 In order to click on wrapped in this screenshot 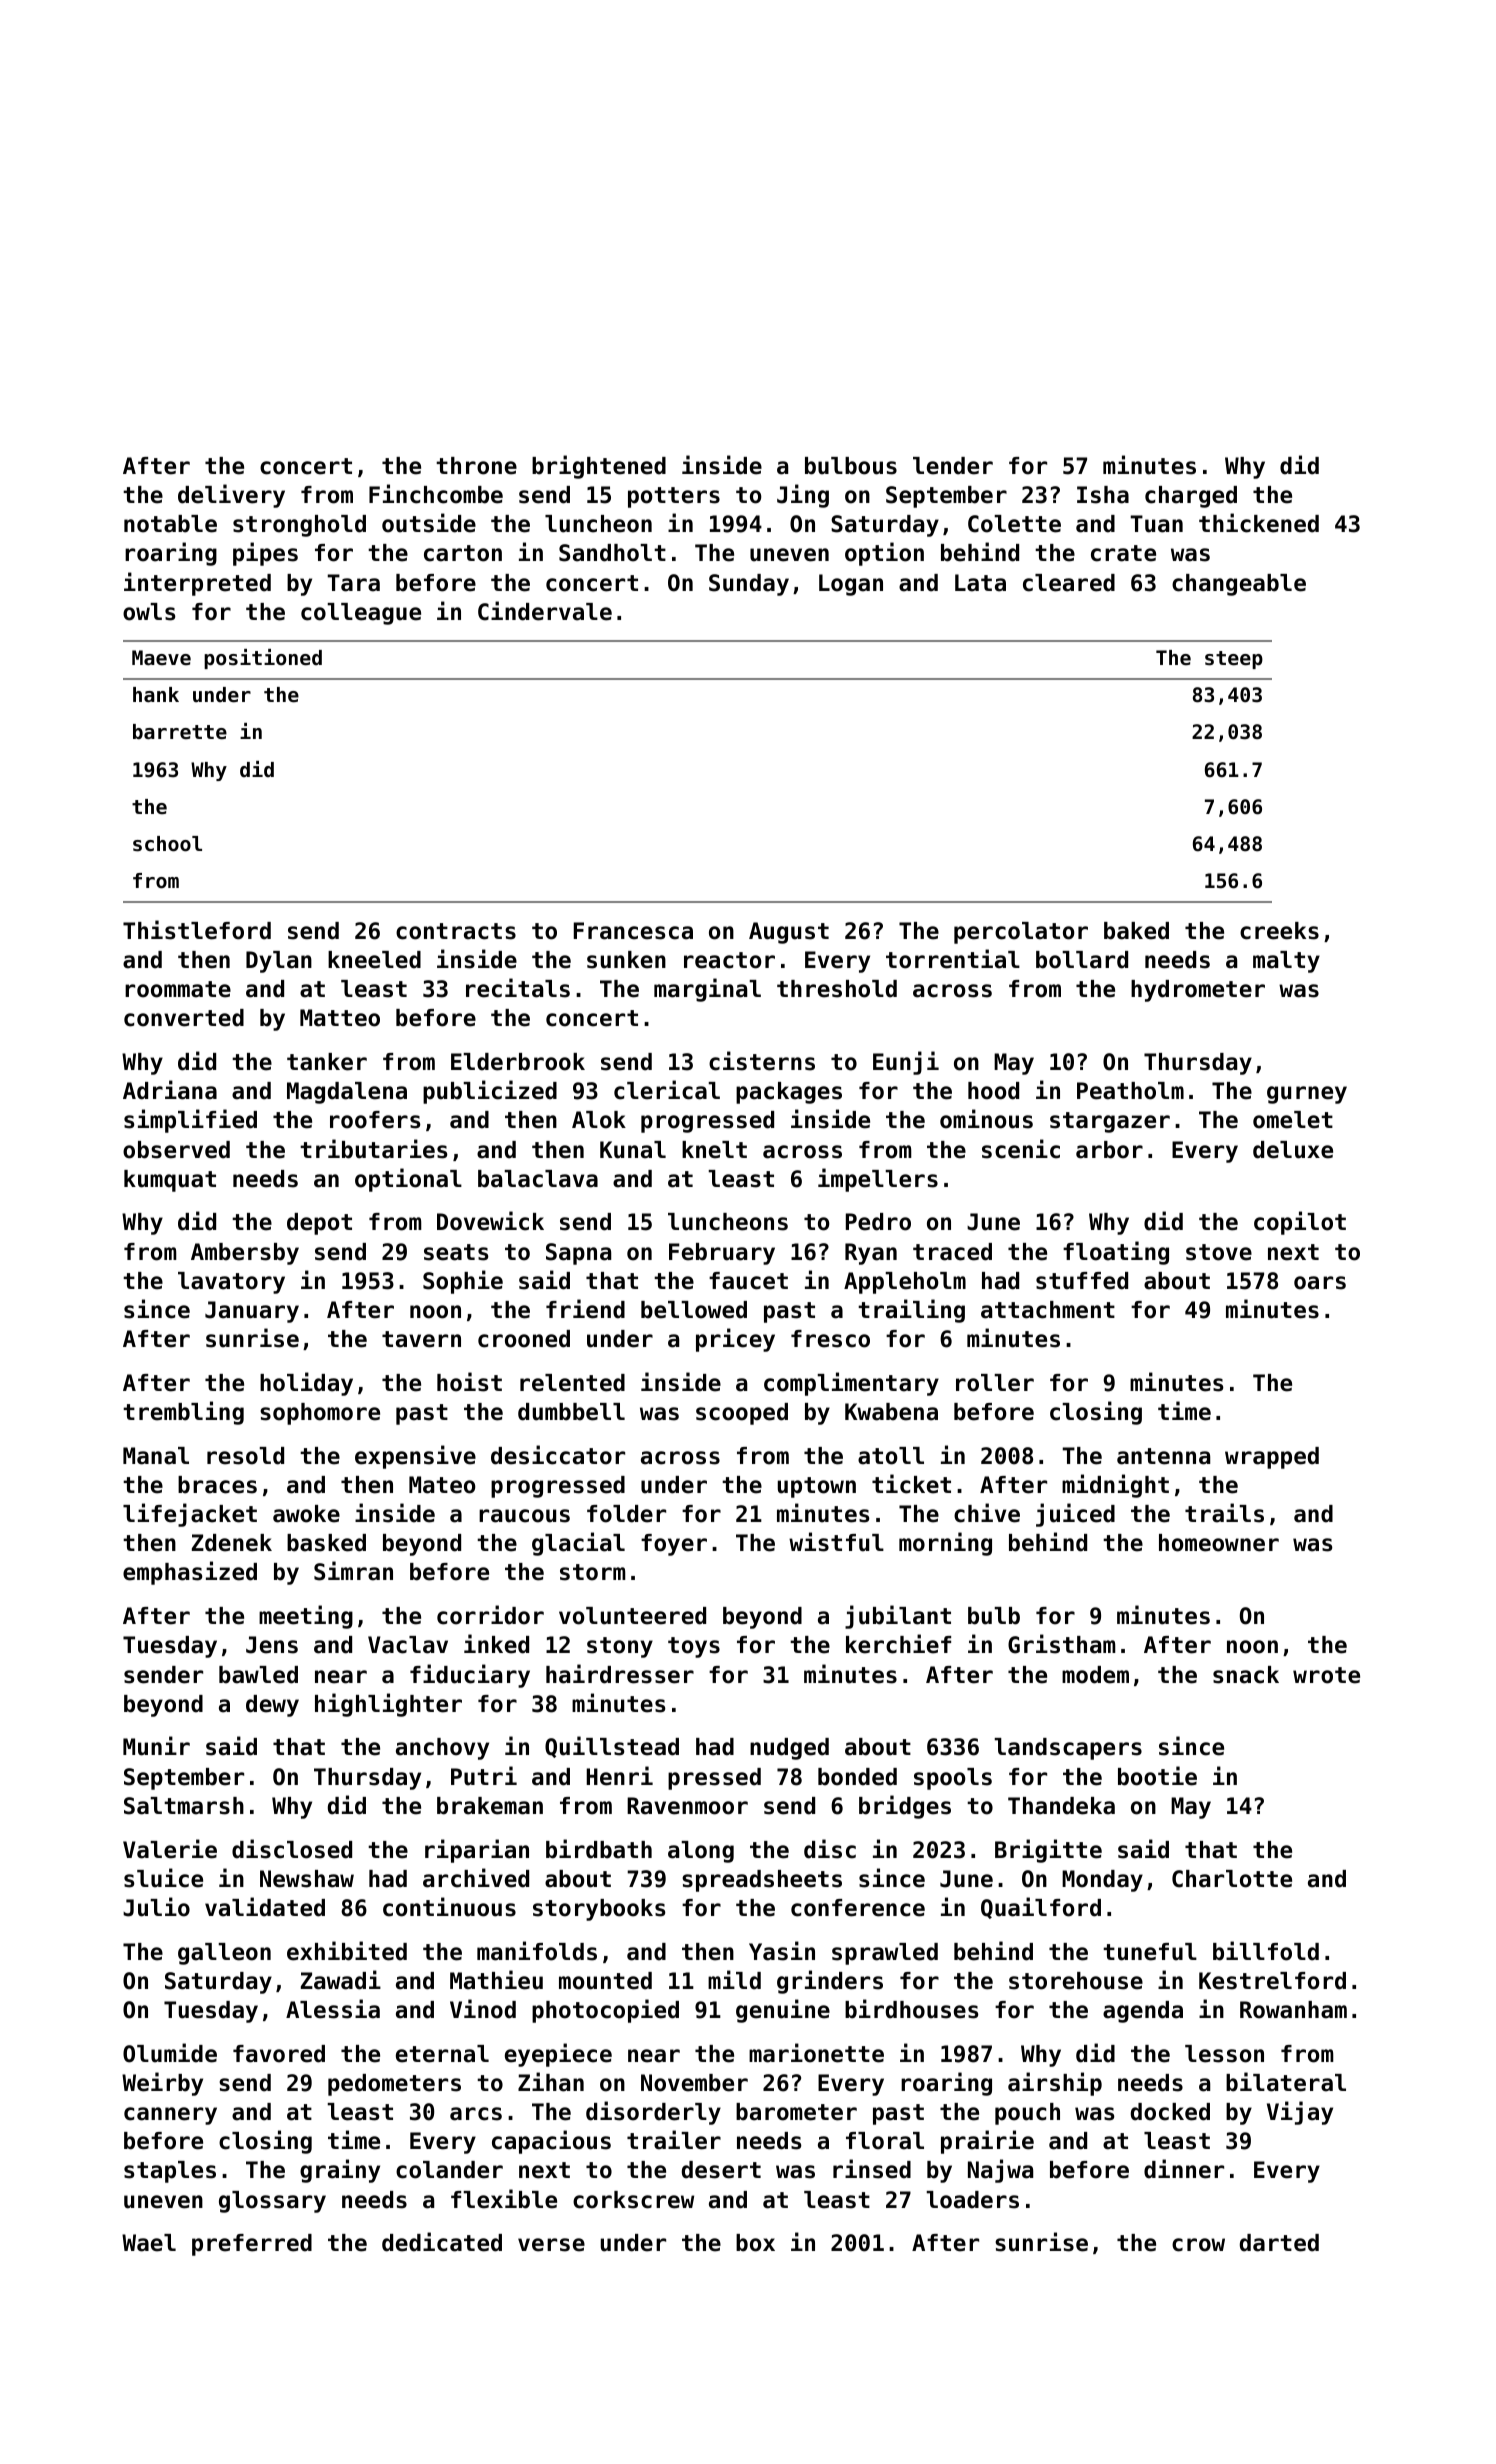, I will do `click(1272, 1458)`.
